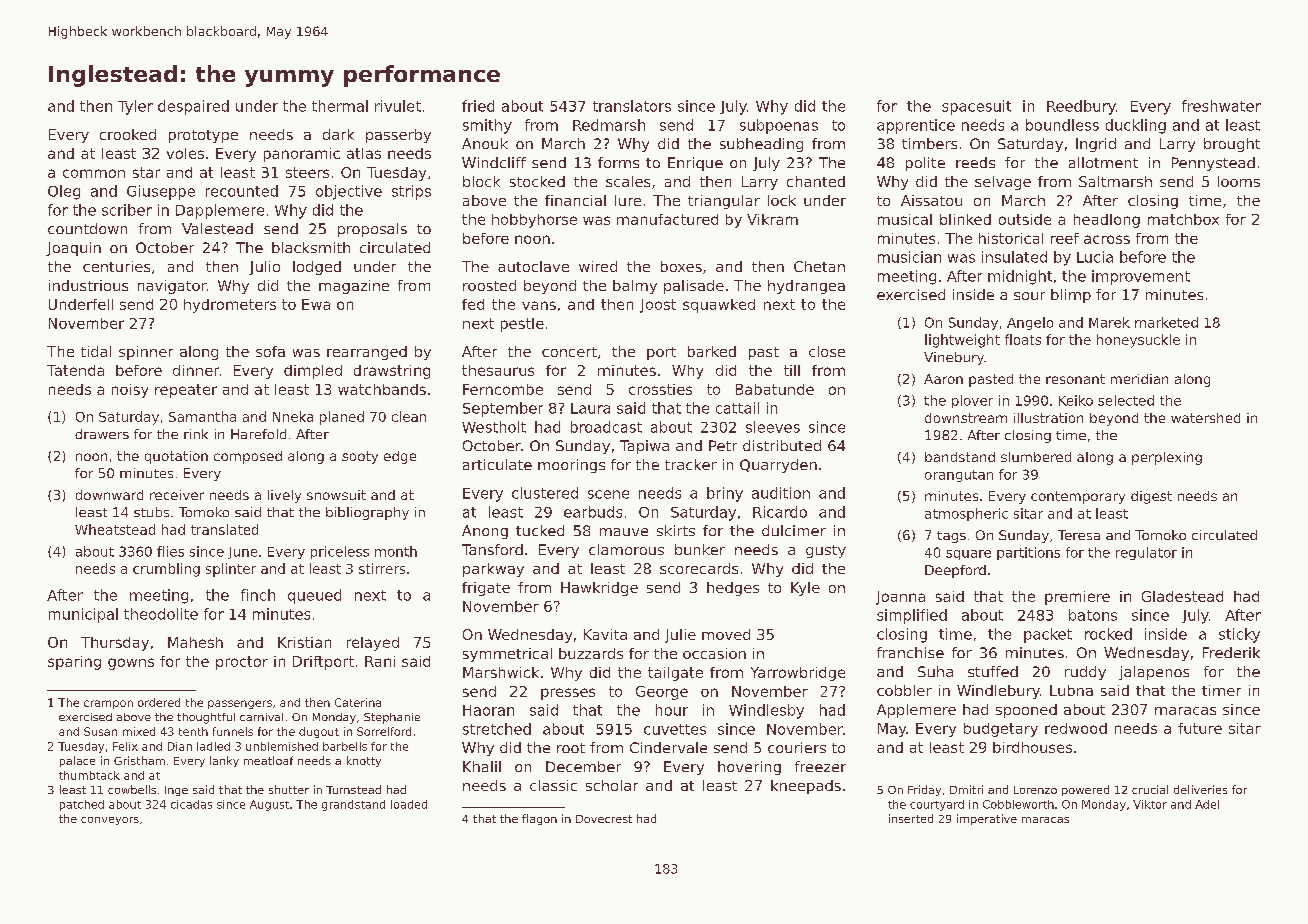 The image size is (1308, 924). What do you see at coordinates (82, 805) in the document?
I see `patched` at bounding box center [82, 805].
